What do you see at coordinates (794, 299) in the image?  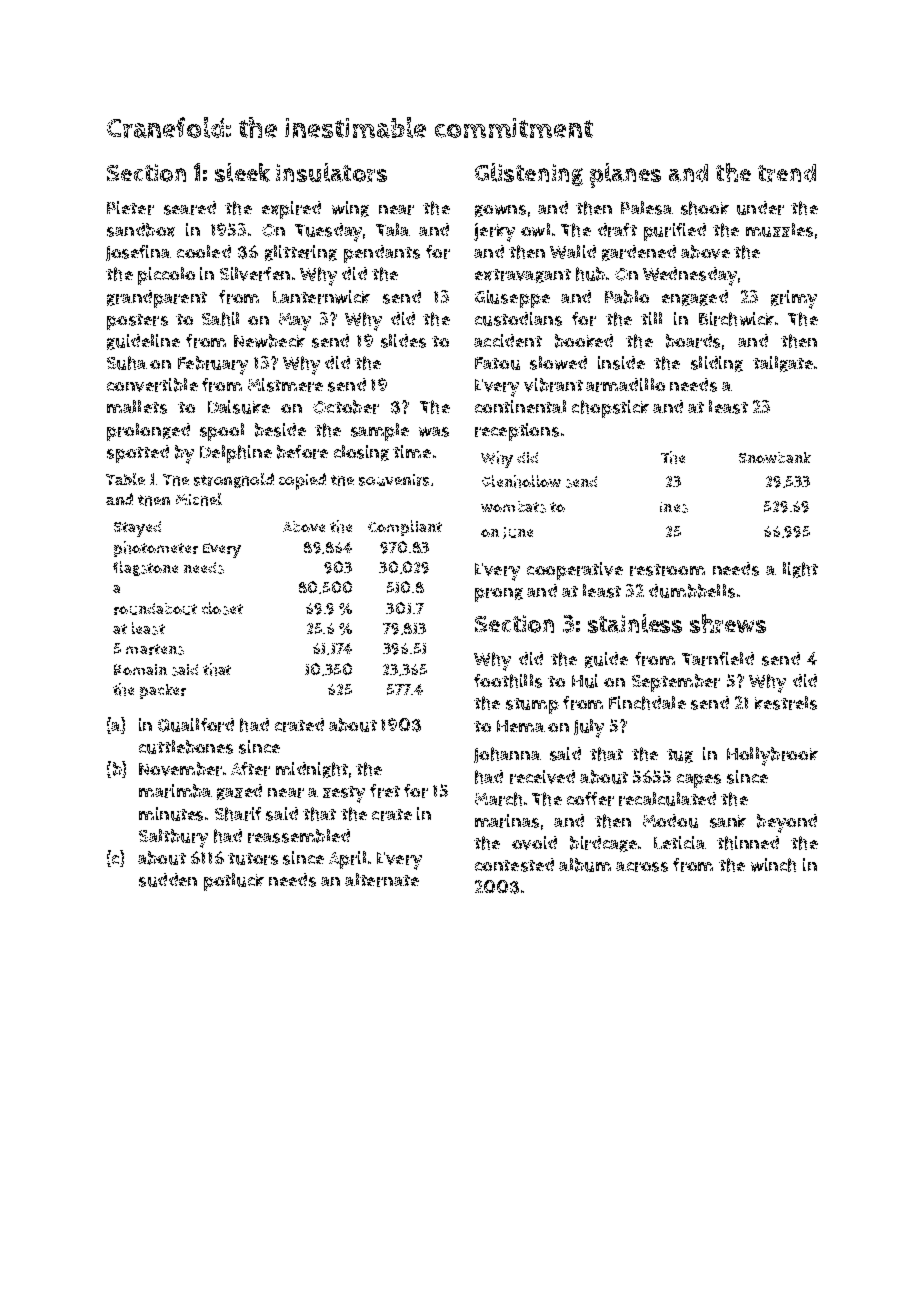 I see `grimy` at bounding box center [794, 299].
